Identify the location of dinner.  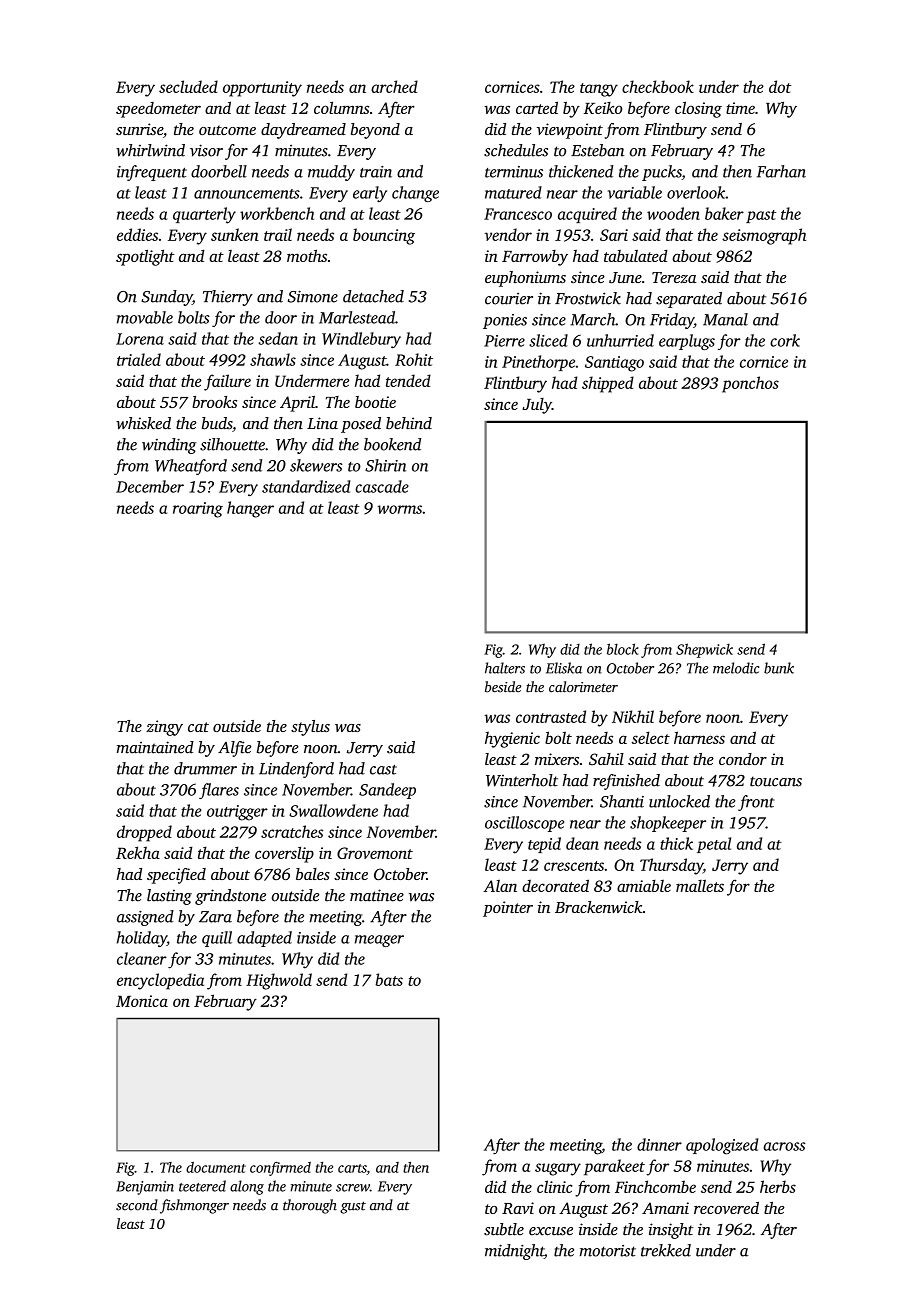
(659, 1144).
